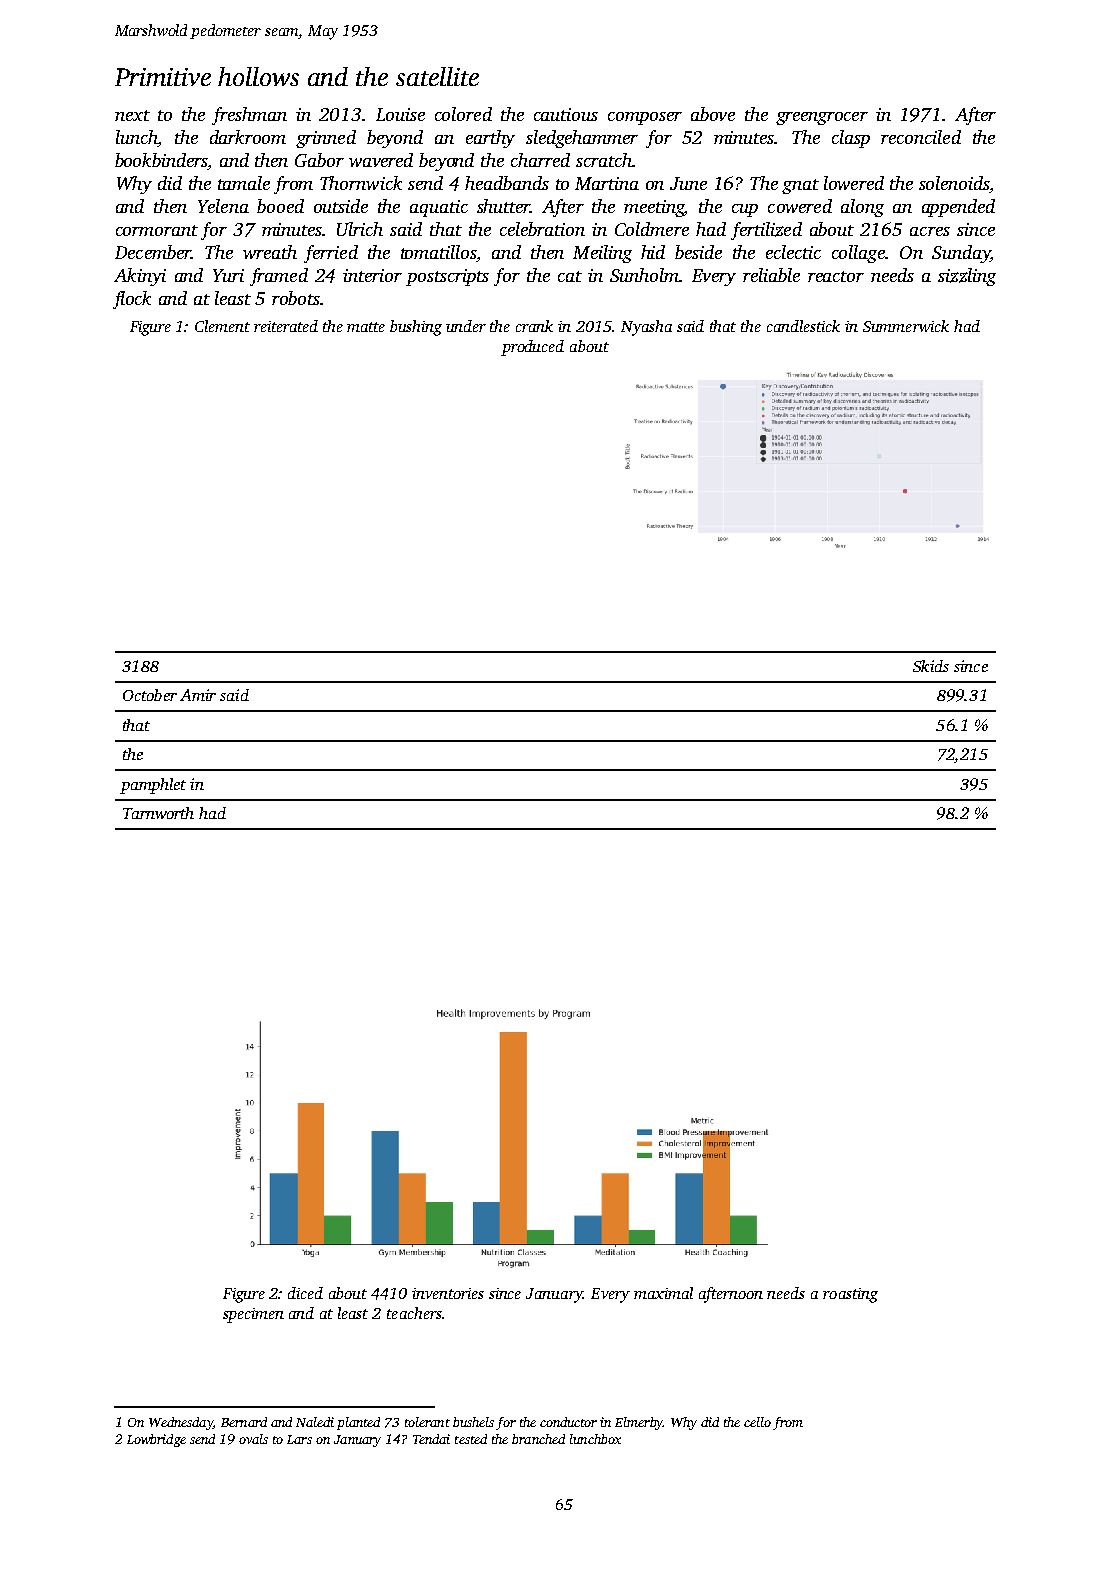 The height and width of the page is (1577, 1110). Describe the element at coordinates (906, 326) in the page. I see `Summerwick` at that location.
